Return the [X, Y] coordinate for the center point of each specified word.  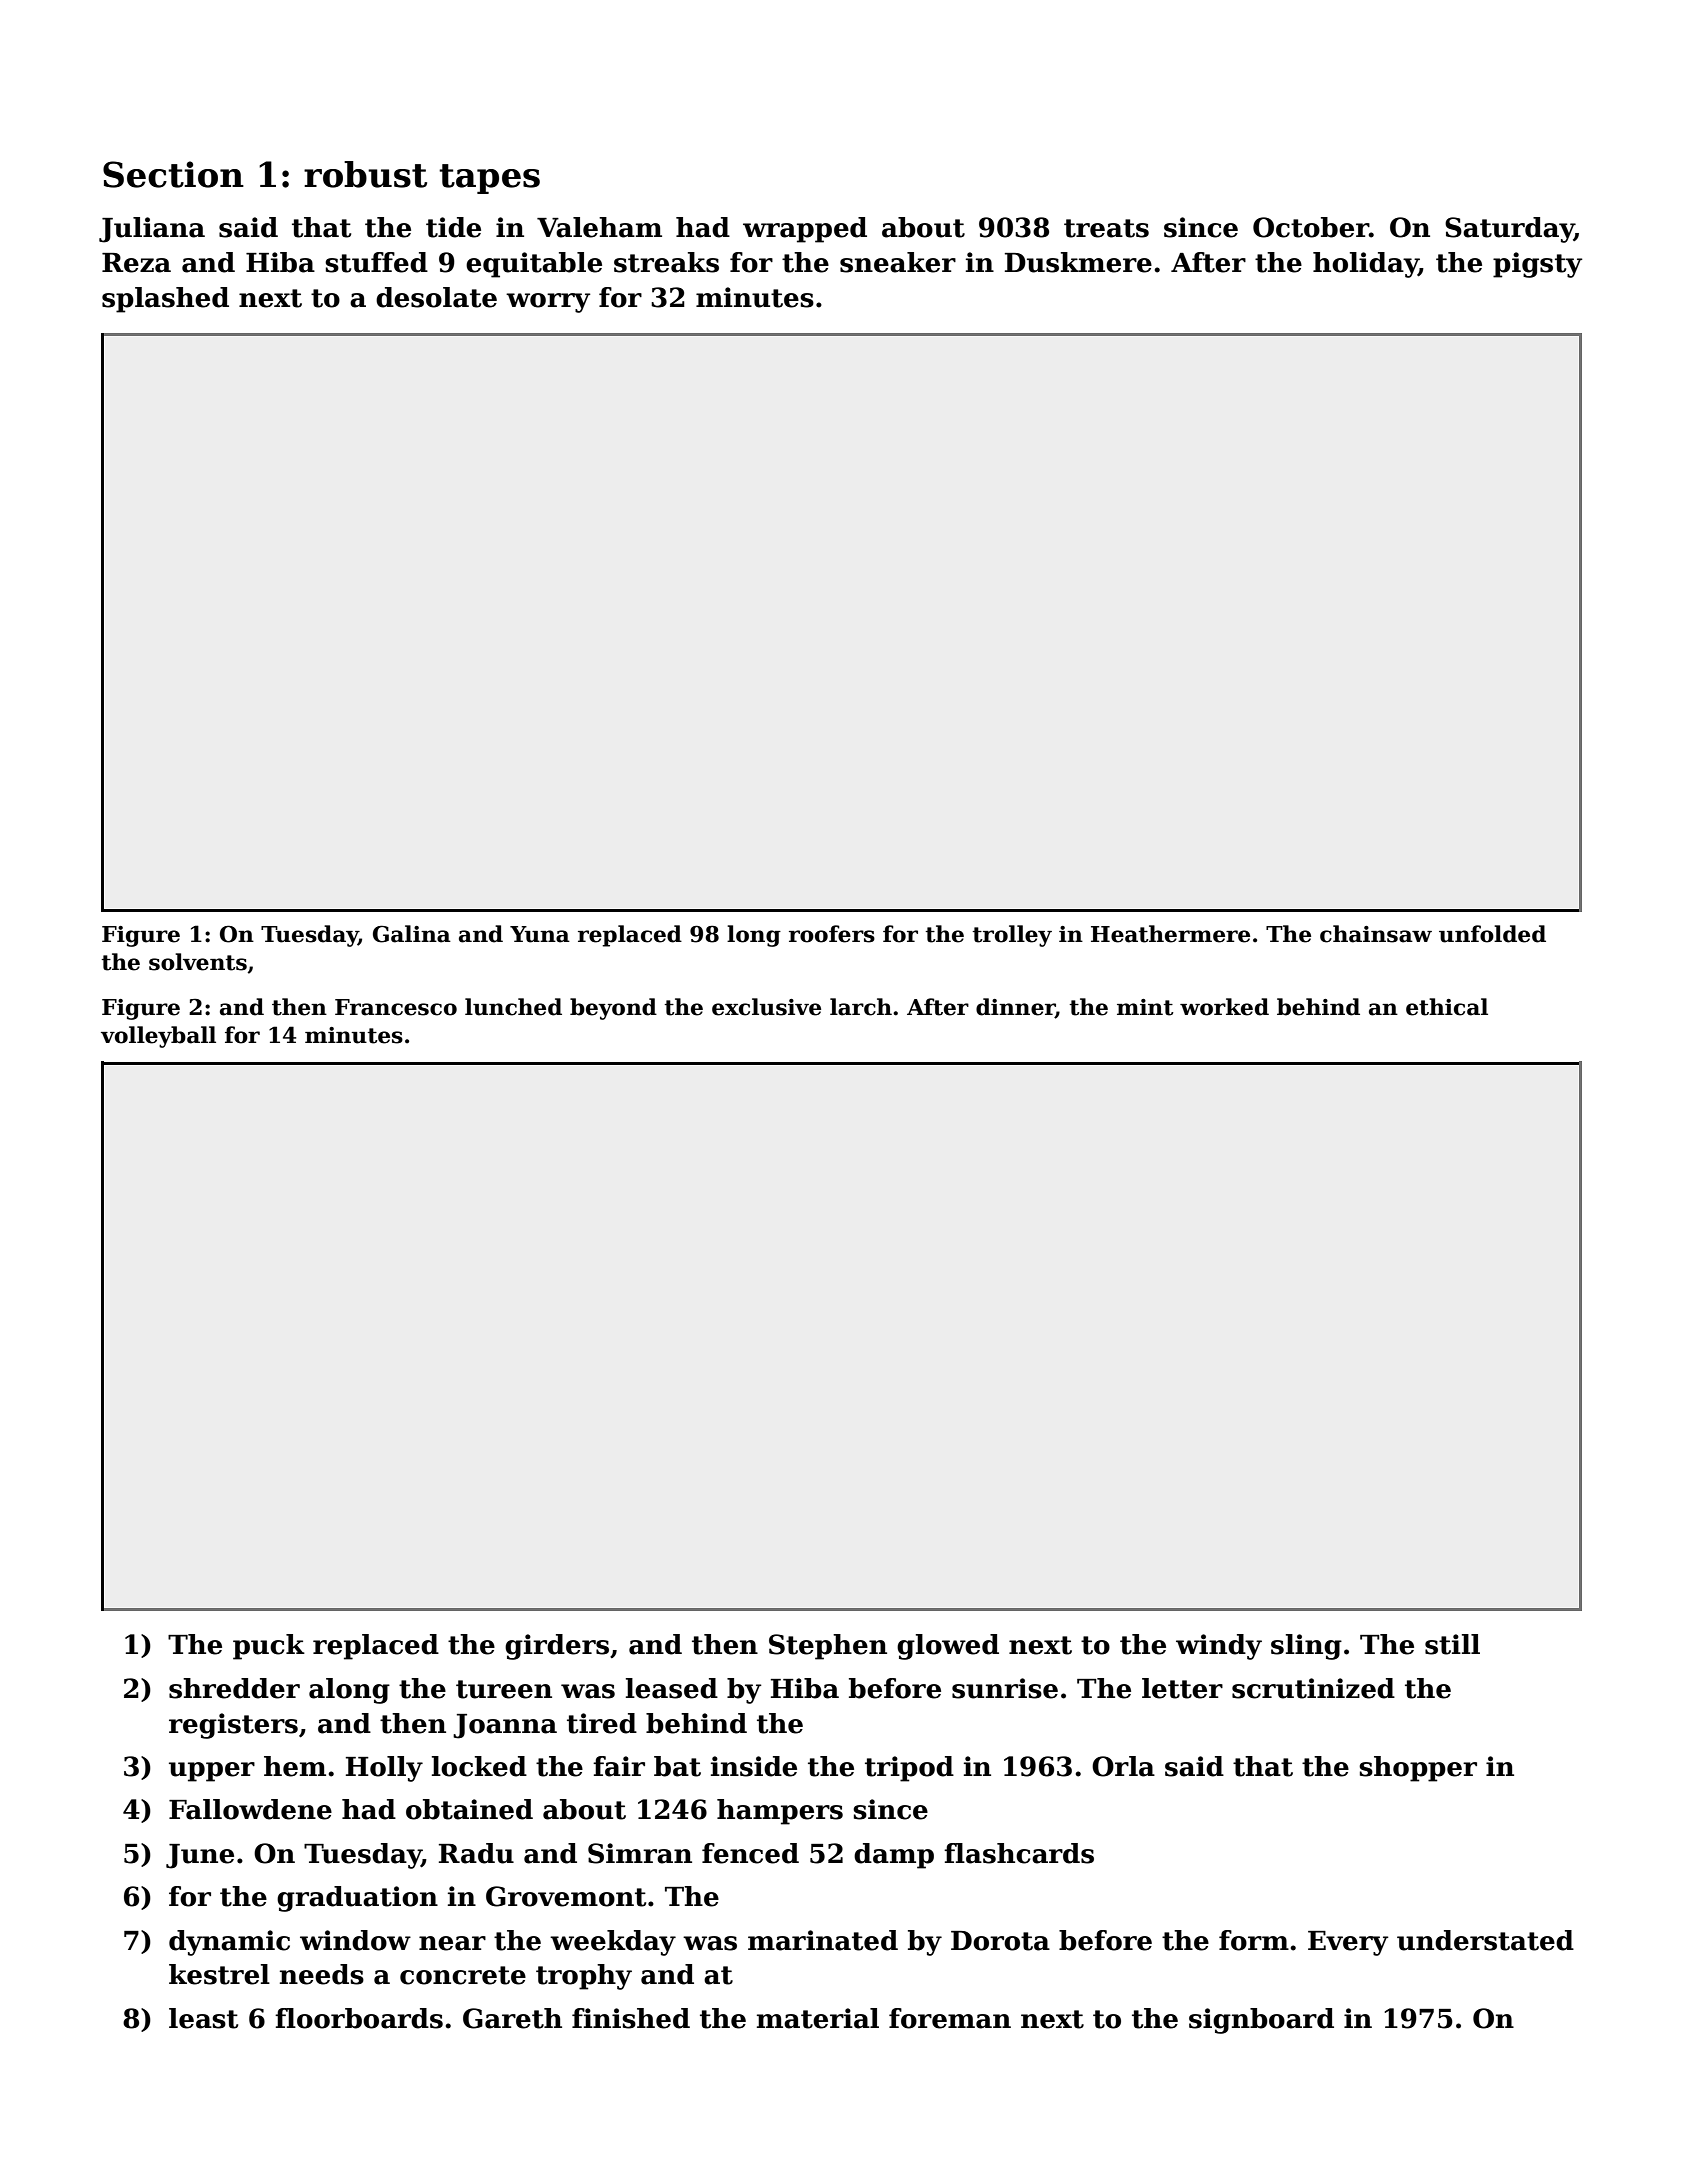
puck [269, 1647]
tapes [489, 179]
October [1311, 227]
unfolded [1492, 934]
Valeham [599, 227]
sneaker [898, 262]
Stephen [828, 1647]
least [203, 2018]
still [1452, 1644]
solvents [198, 962]
